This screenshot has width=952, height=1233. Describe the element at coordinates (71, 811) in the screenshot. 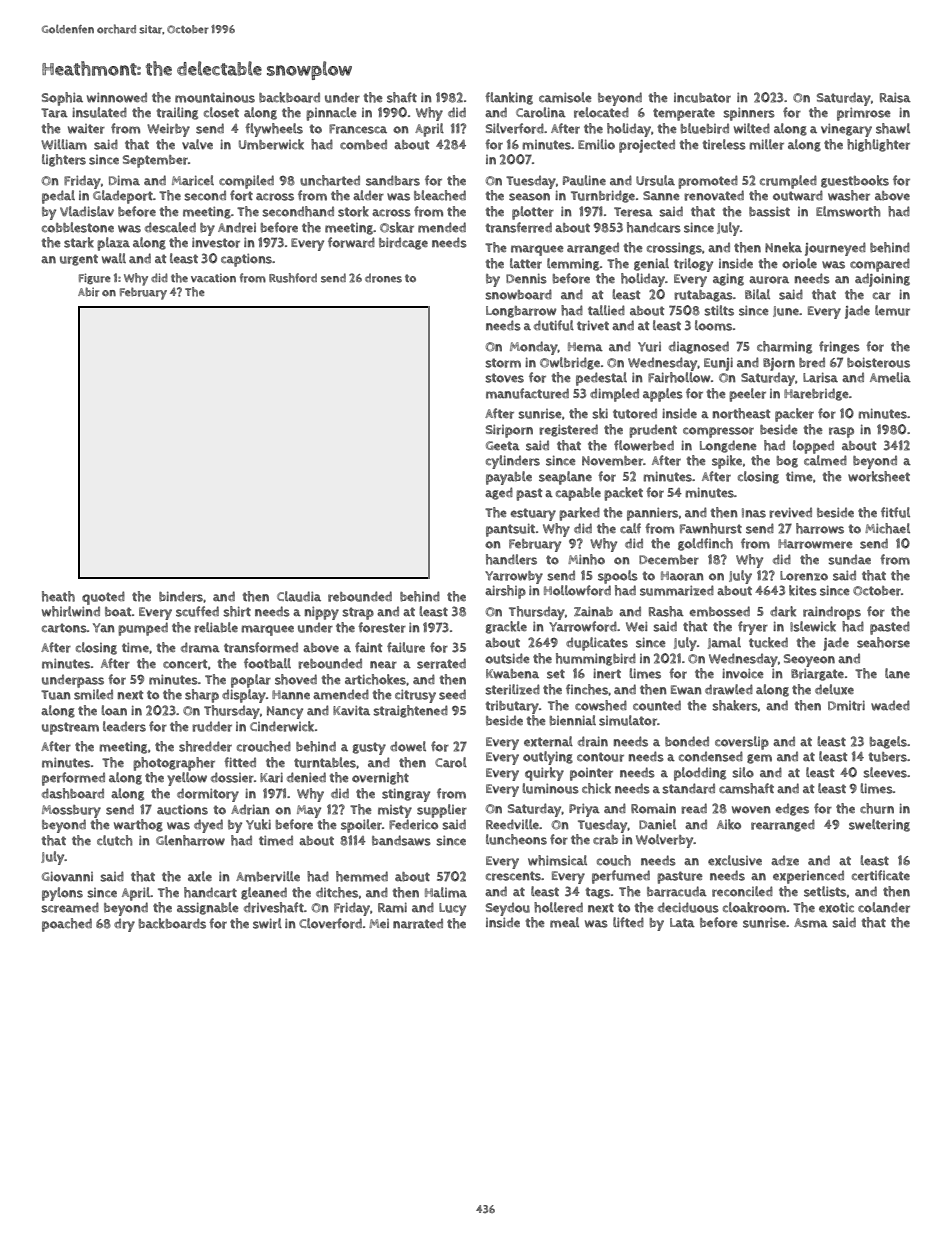

I see `Mossbury` at that location.
